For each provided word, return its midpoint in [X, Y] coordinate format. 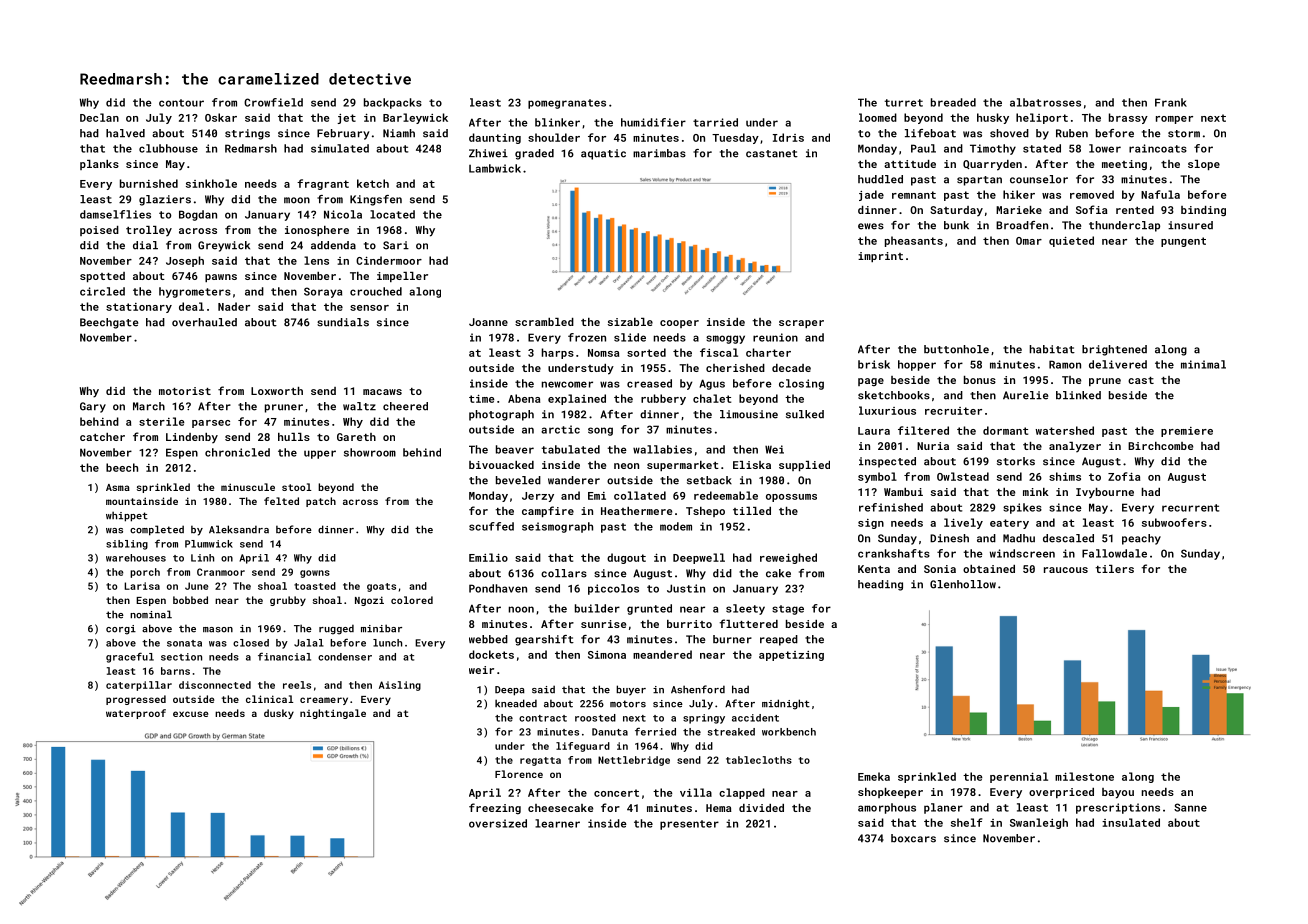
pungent [1183, 242]
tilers [1114, 569]
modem [676, 526]
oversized [498, 823]
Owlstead [963, 476]
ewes [871, 226]
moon [297, 200]
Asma [118, 487]
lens [316, 260]
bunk [956, 225]
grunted [649, 609]
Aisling [400, 686]
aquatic [603, 154]
